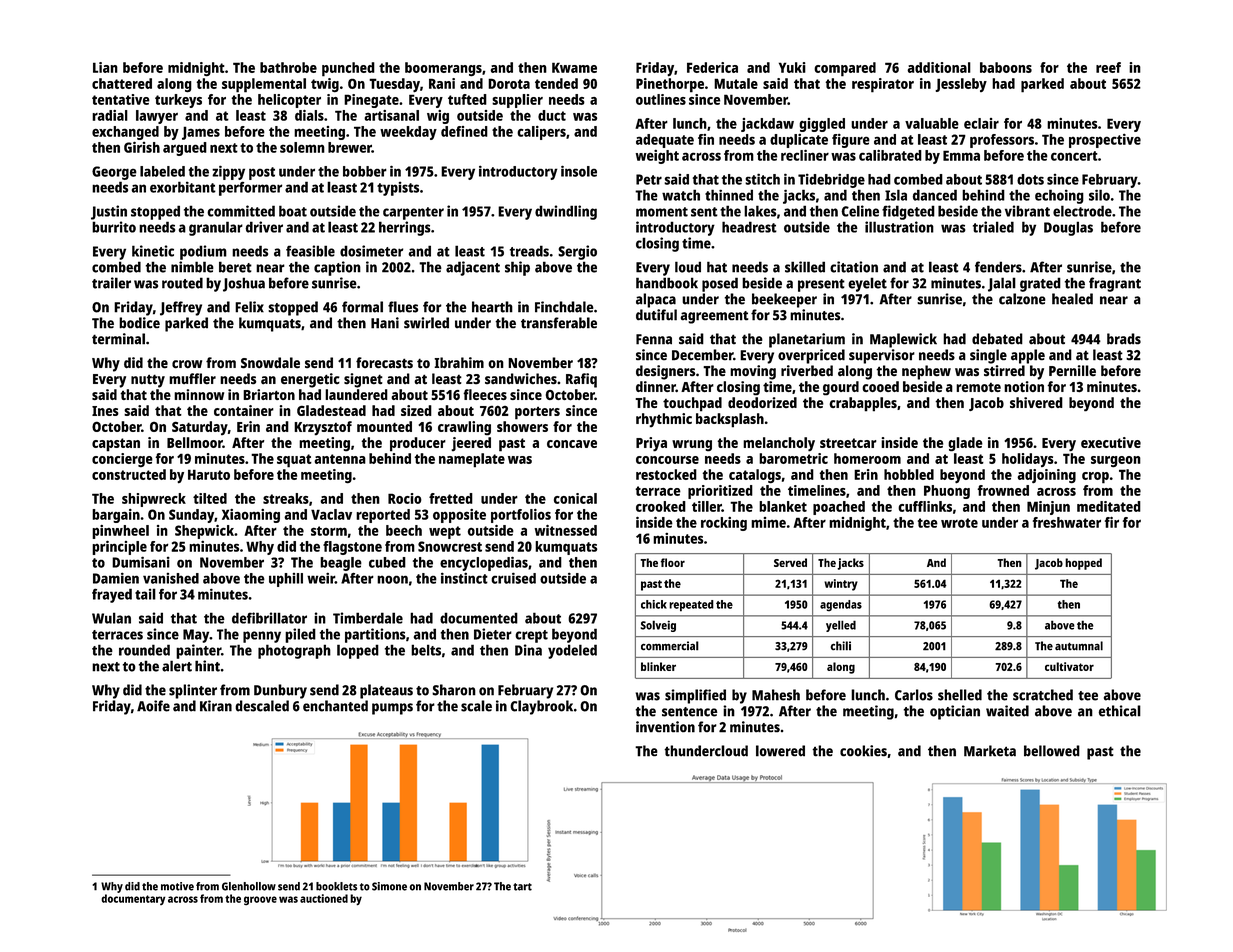 The image size is (1233, 952). I want to click on surgeon, so click(1116, 461).
